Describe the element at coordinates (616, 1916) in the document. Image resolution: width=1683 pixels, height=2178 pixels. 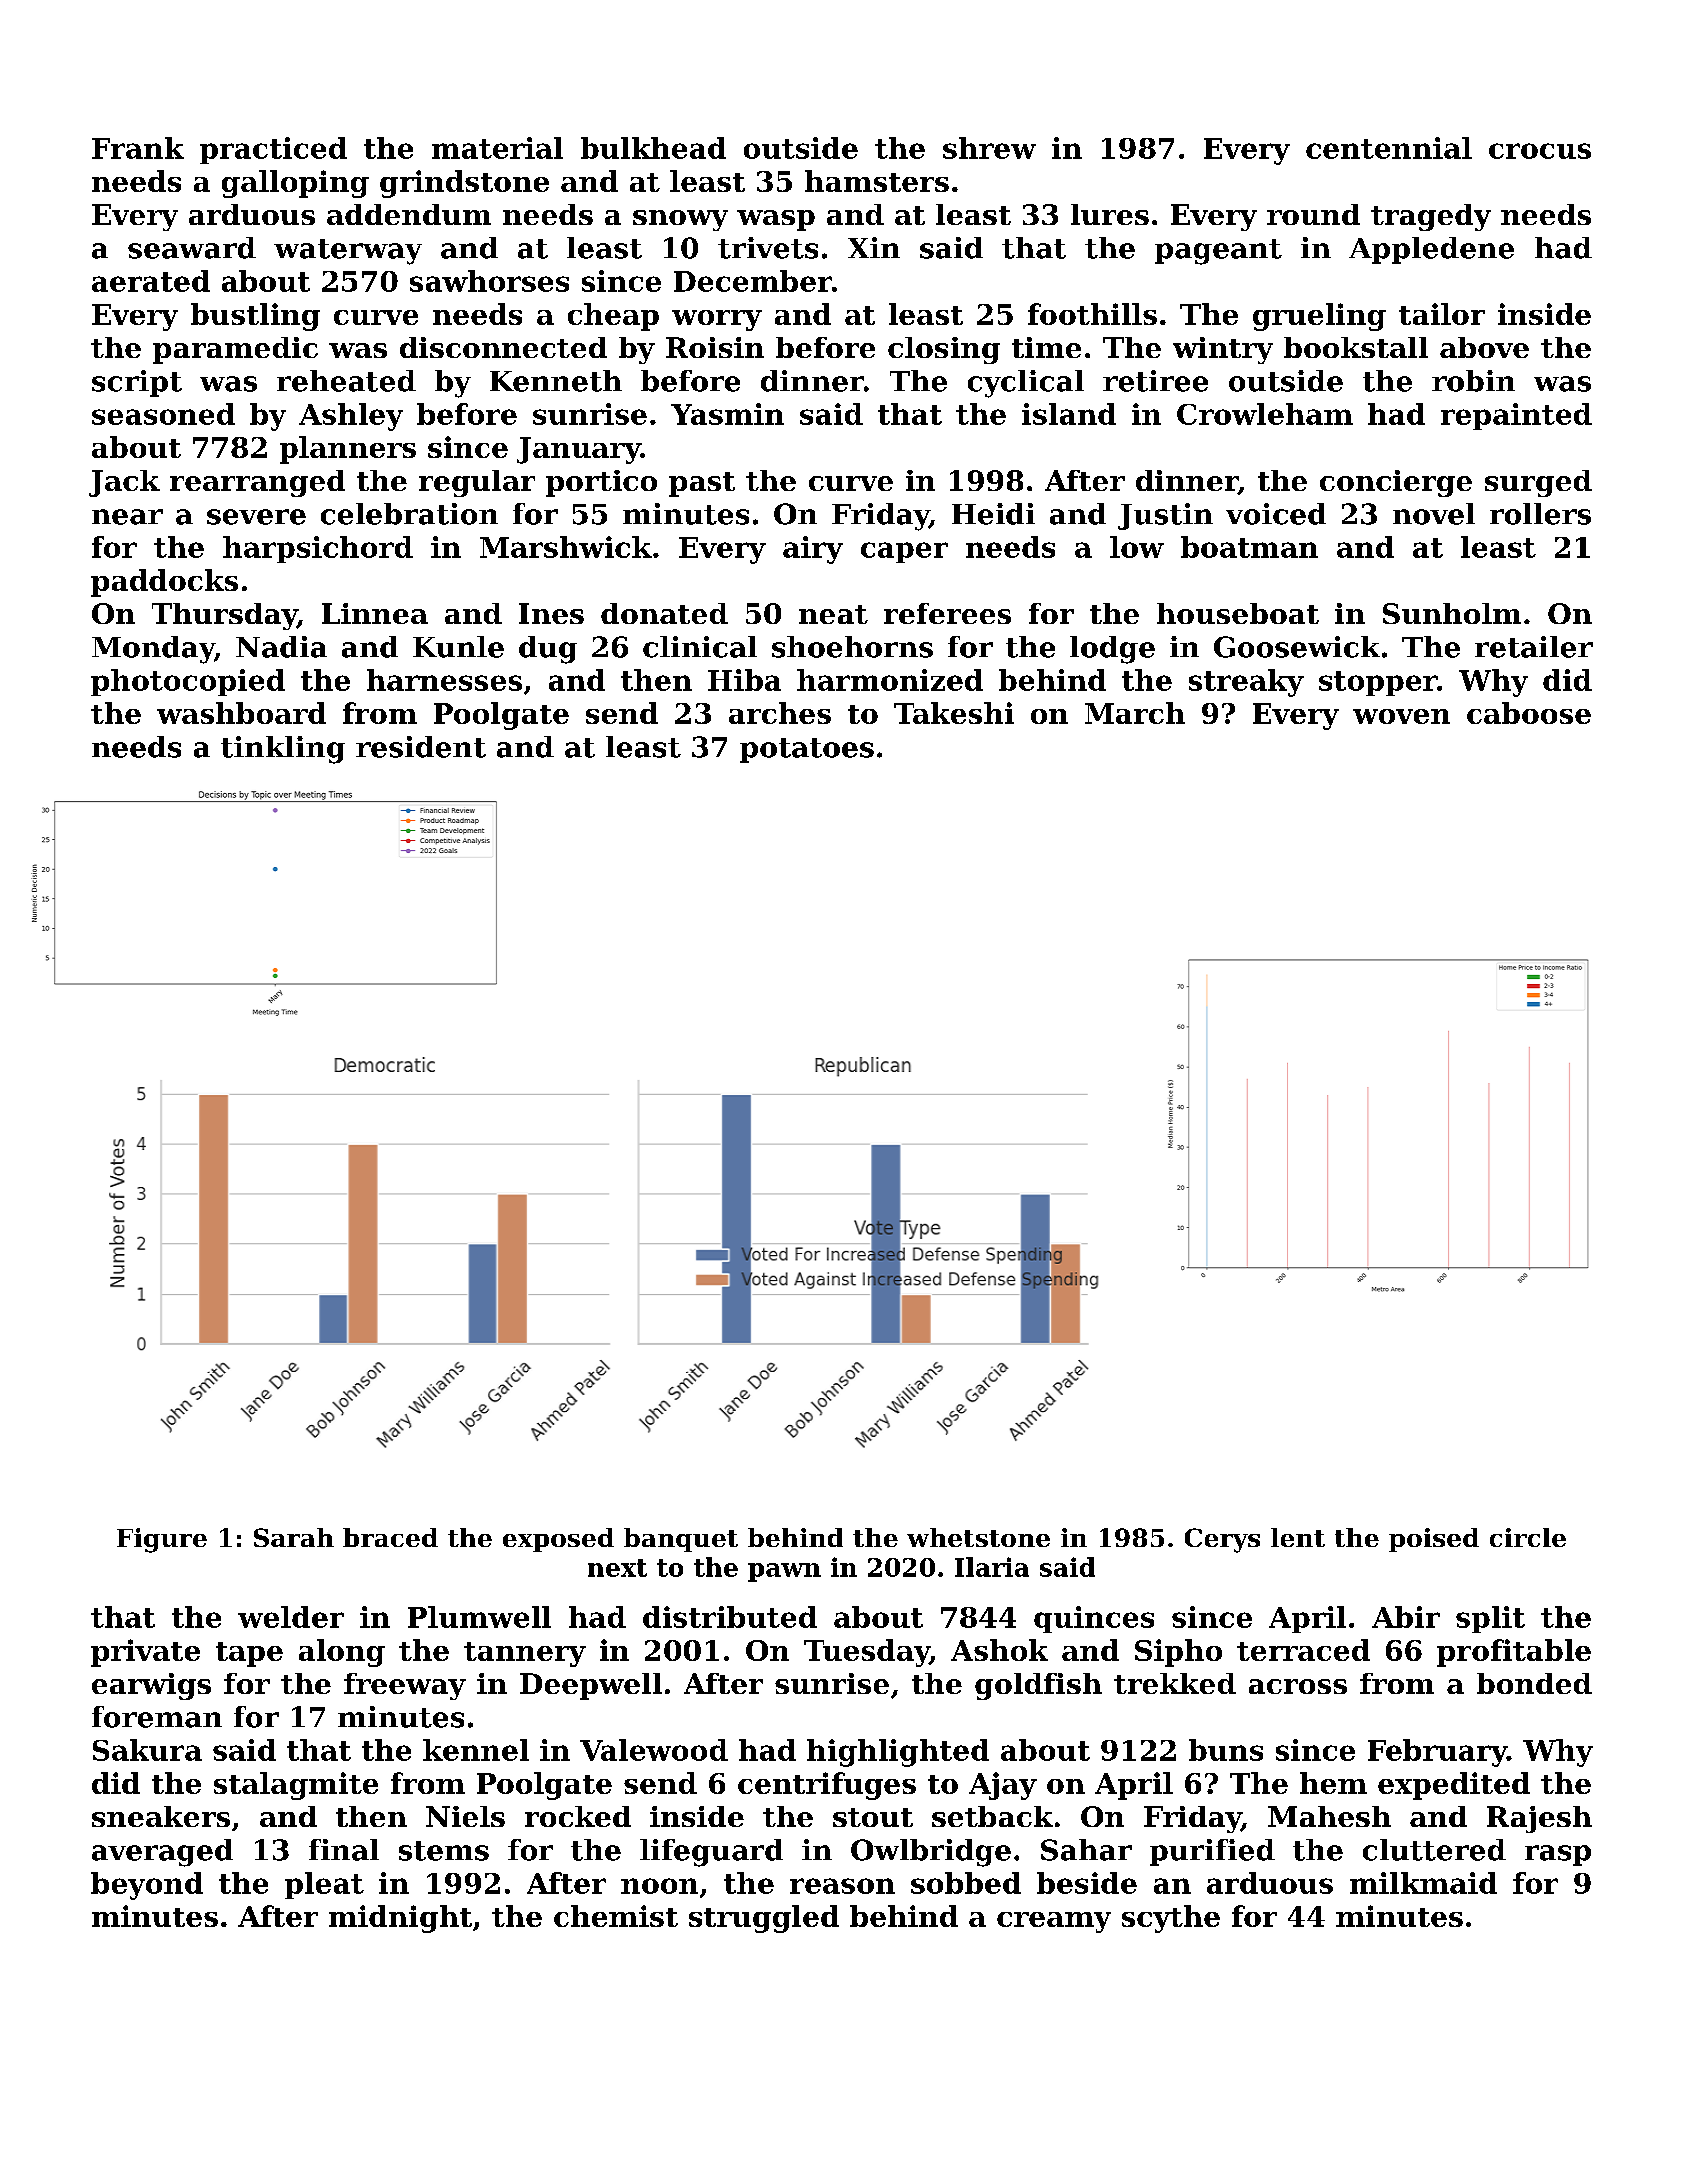
I see `chemist` at that location.
